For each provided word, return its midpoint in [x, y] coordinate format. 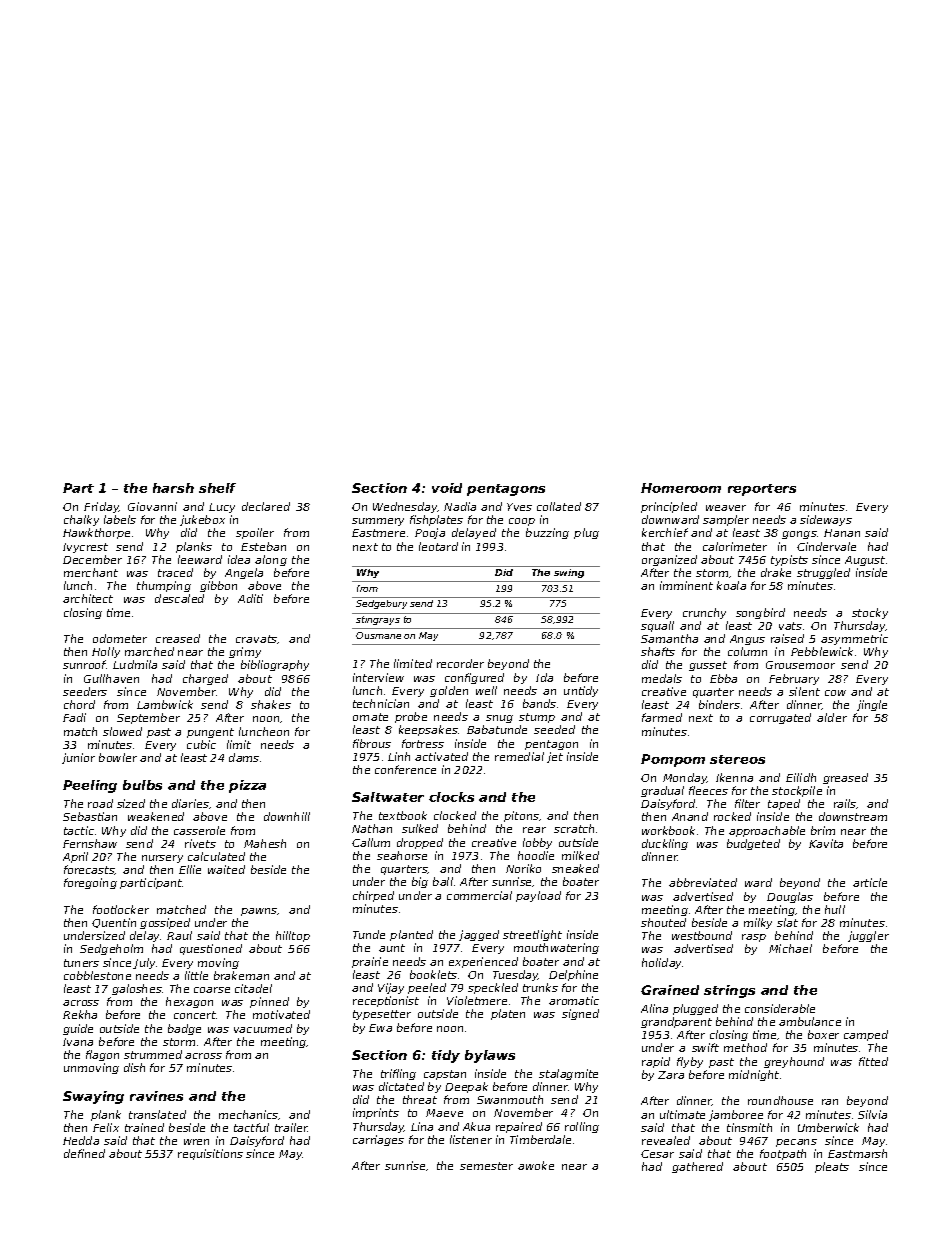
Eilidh [801, 777]
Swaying [93, 1097]
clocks [451, 797]
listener [471, 1139]
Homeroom [681, 488]
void [447, 488]
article [870, 882]
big [420, 882]
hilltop [293, 936]
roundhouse [780, 1100]
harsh [173, 488]
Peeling [90, 786]
